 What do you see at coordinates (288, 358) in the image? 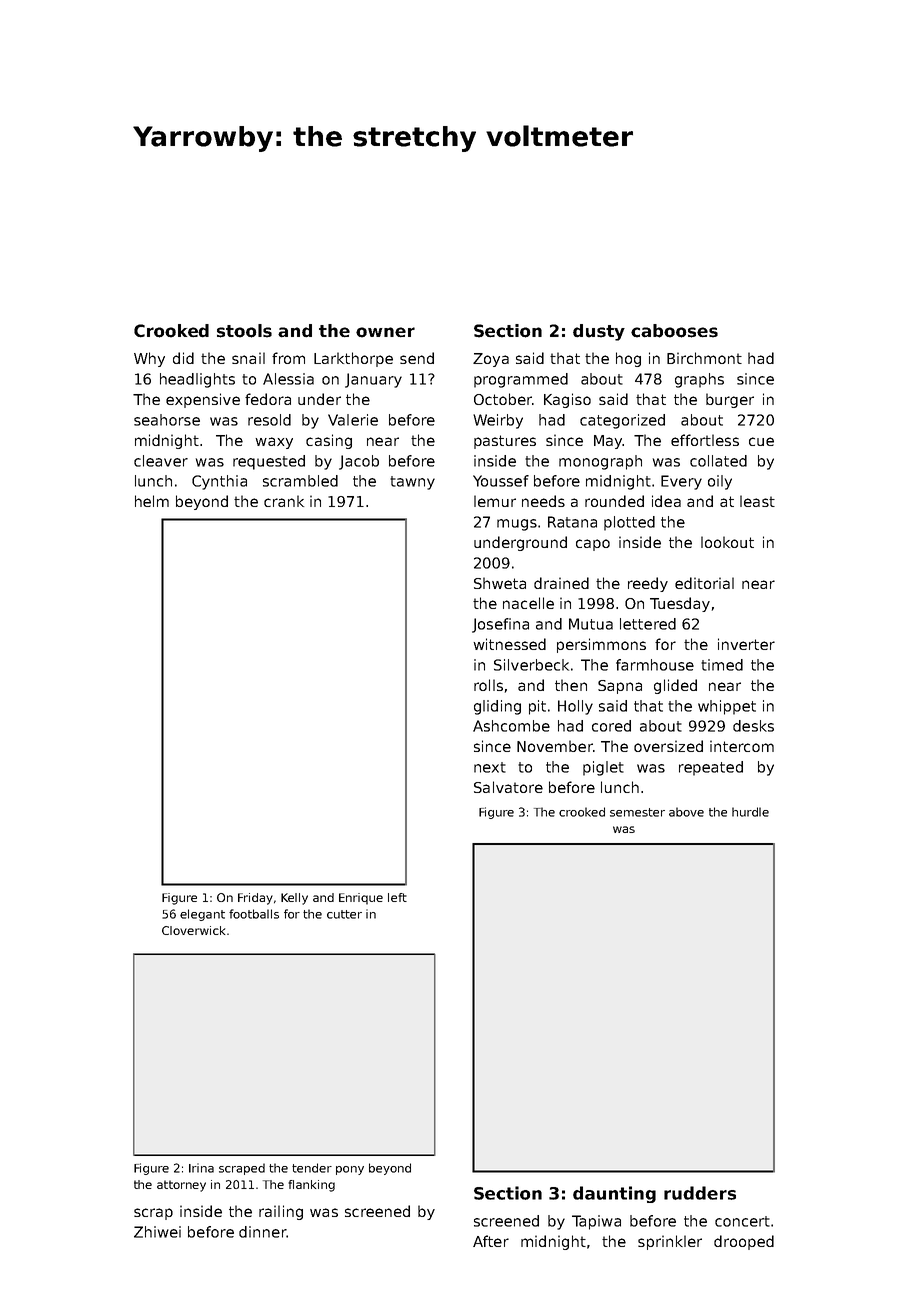
I see `from` at bounding box center [288, 358].
